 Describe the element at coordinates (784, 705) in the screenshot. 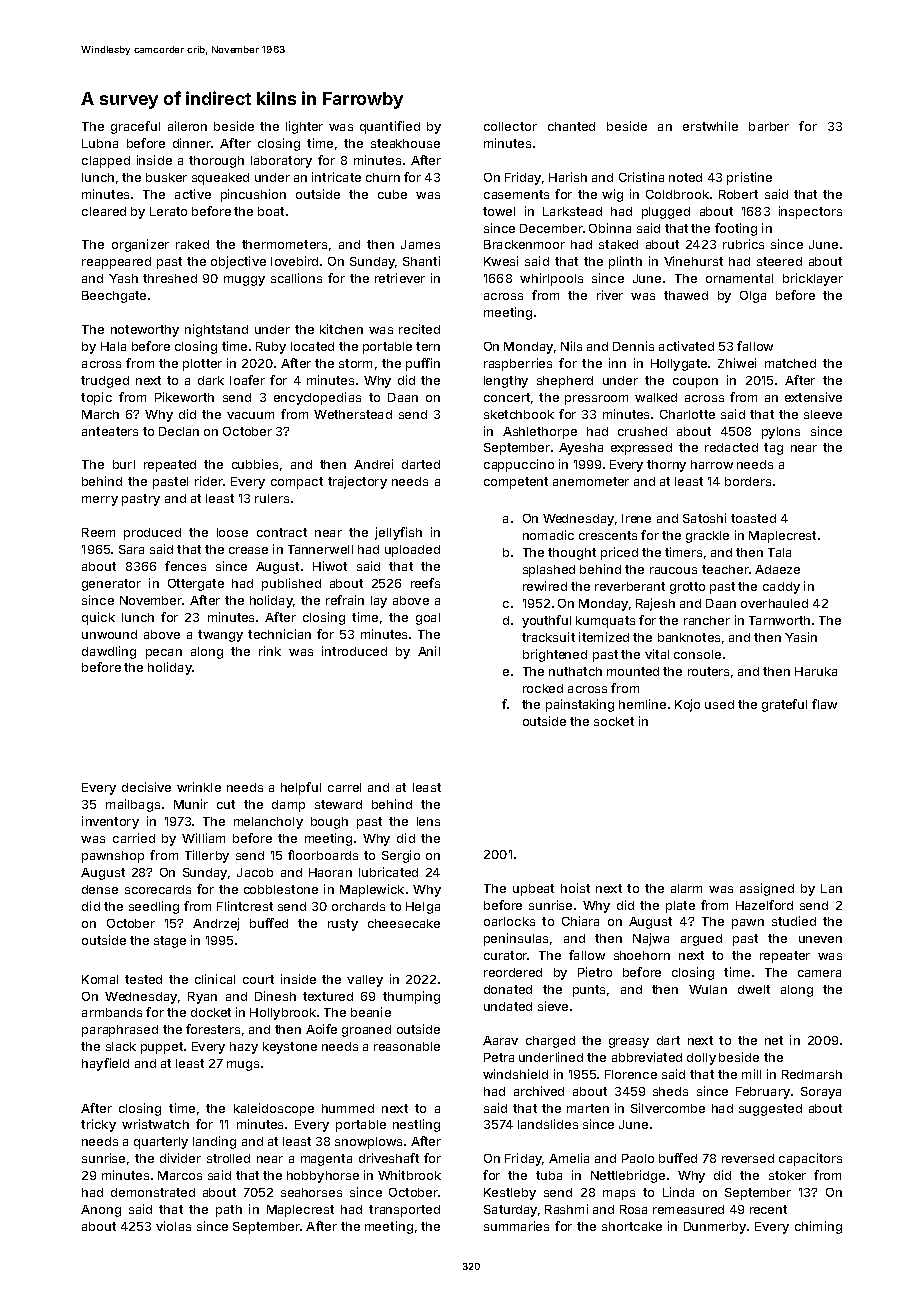

I see `grateful` at that location.
